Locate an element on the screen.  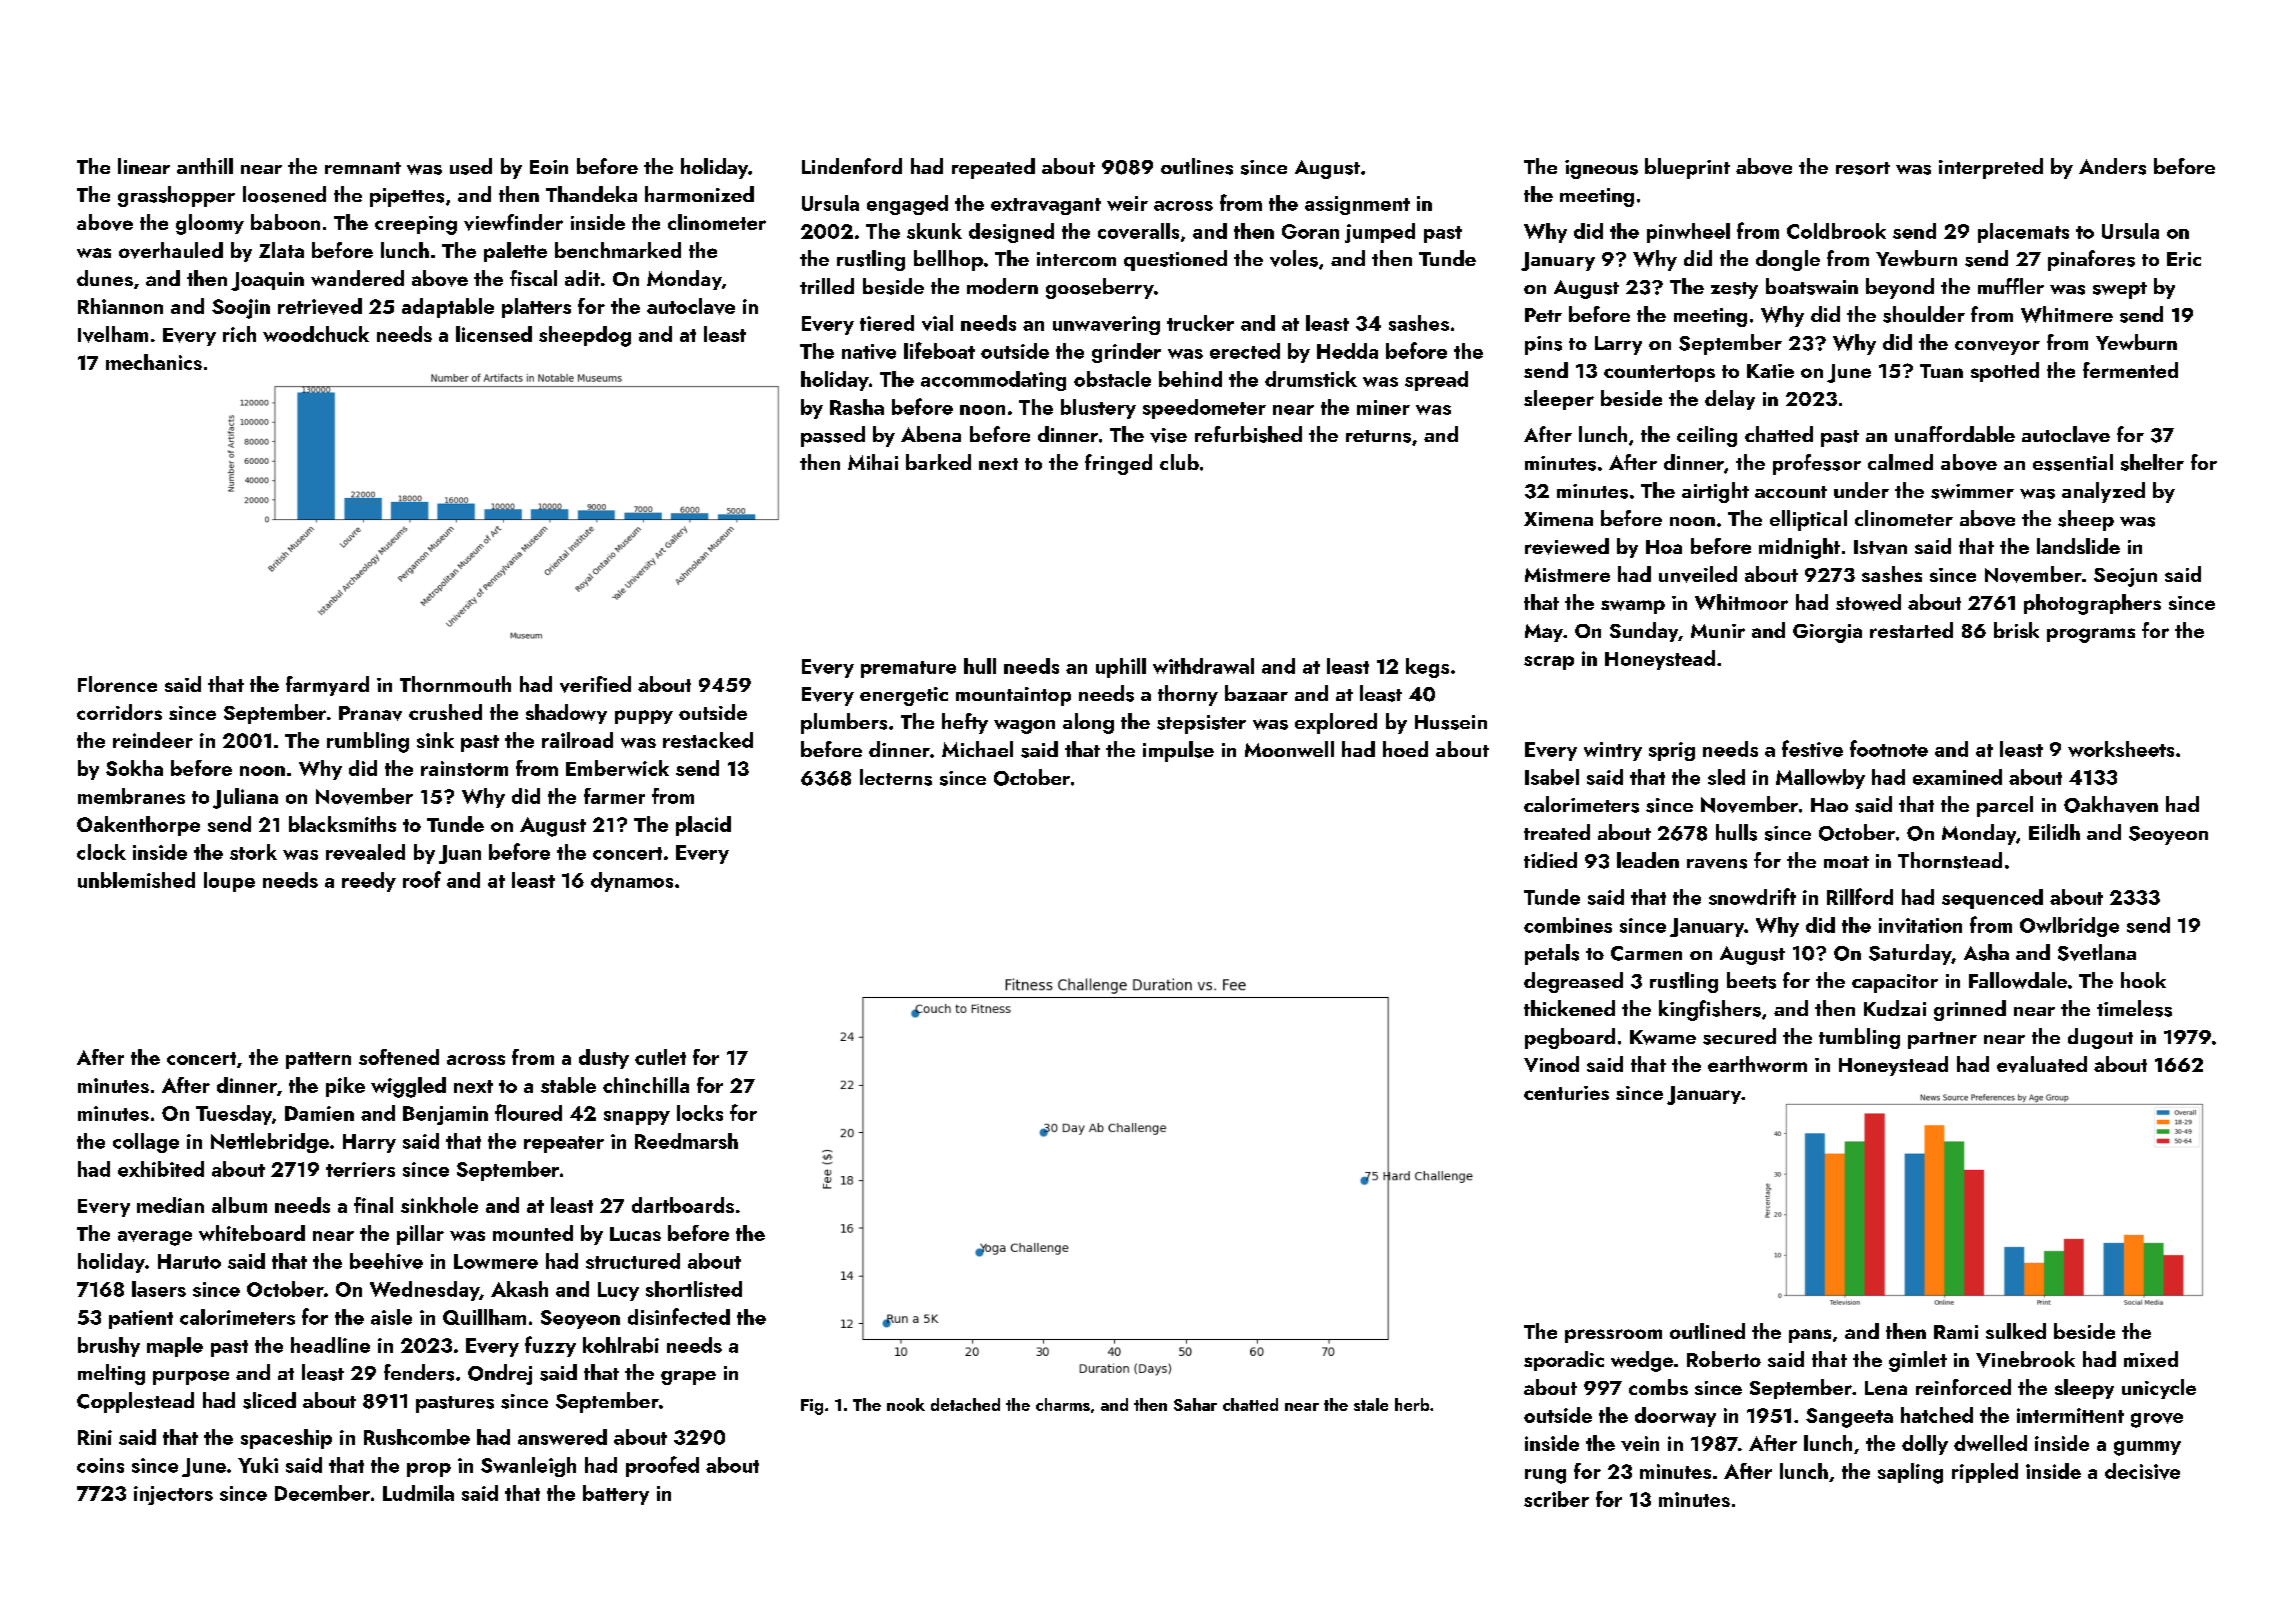
unblemished is located at coordinates (136, 880).
